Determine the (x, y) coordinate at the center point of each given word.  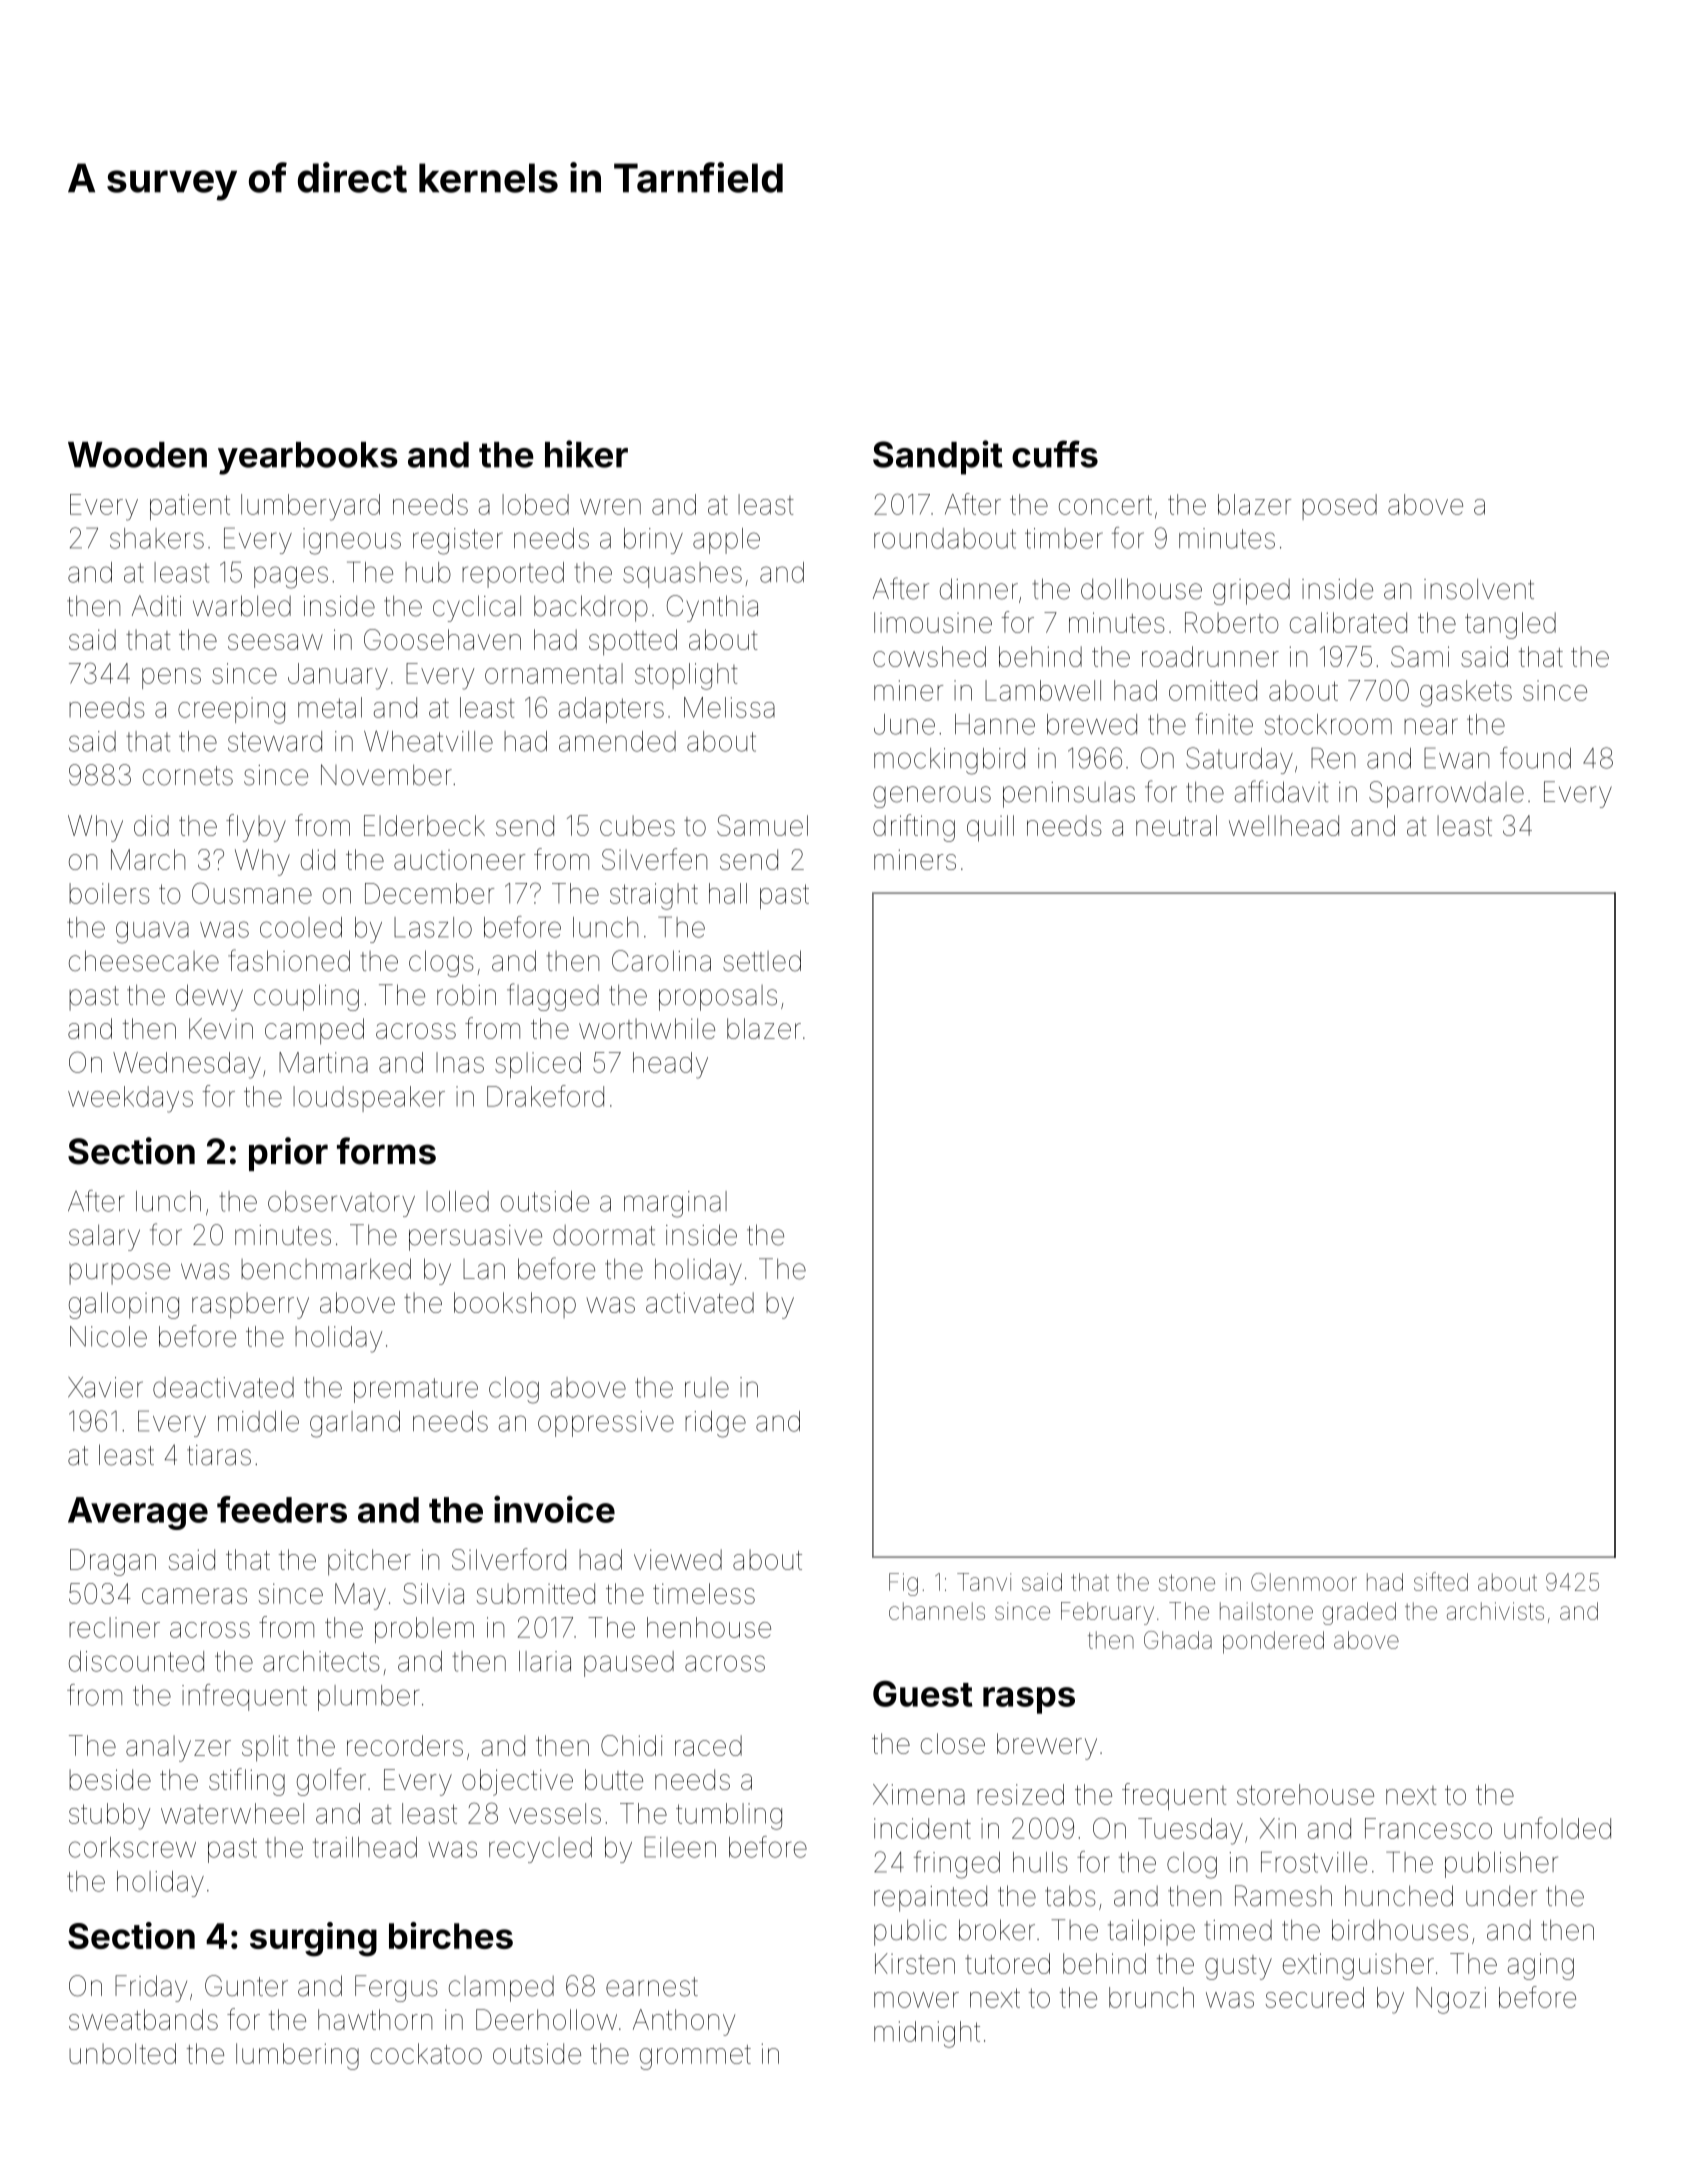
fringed (957, 1865)
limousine (933, 622)
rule (707, 1387)
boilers (109, 893)
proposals (718, 998)
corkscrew (132, 1847)
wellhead (1284, 825)
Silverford (509, 1559)
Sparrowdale (1446, 794)
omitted (1213, 690)
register (458, 541)
